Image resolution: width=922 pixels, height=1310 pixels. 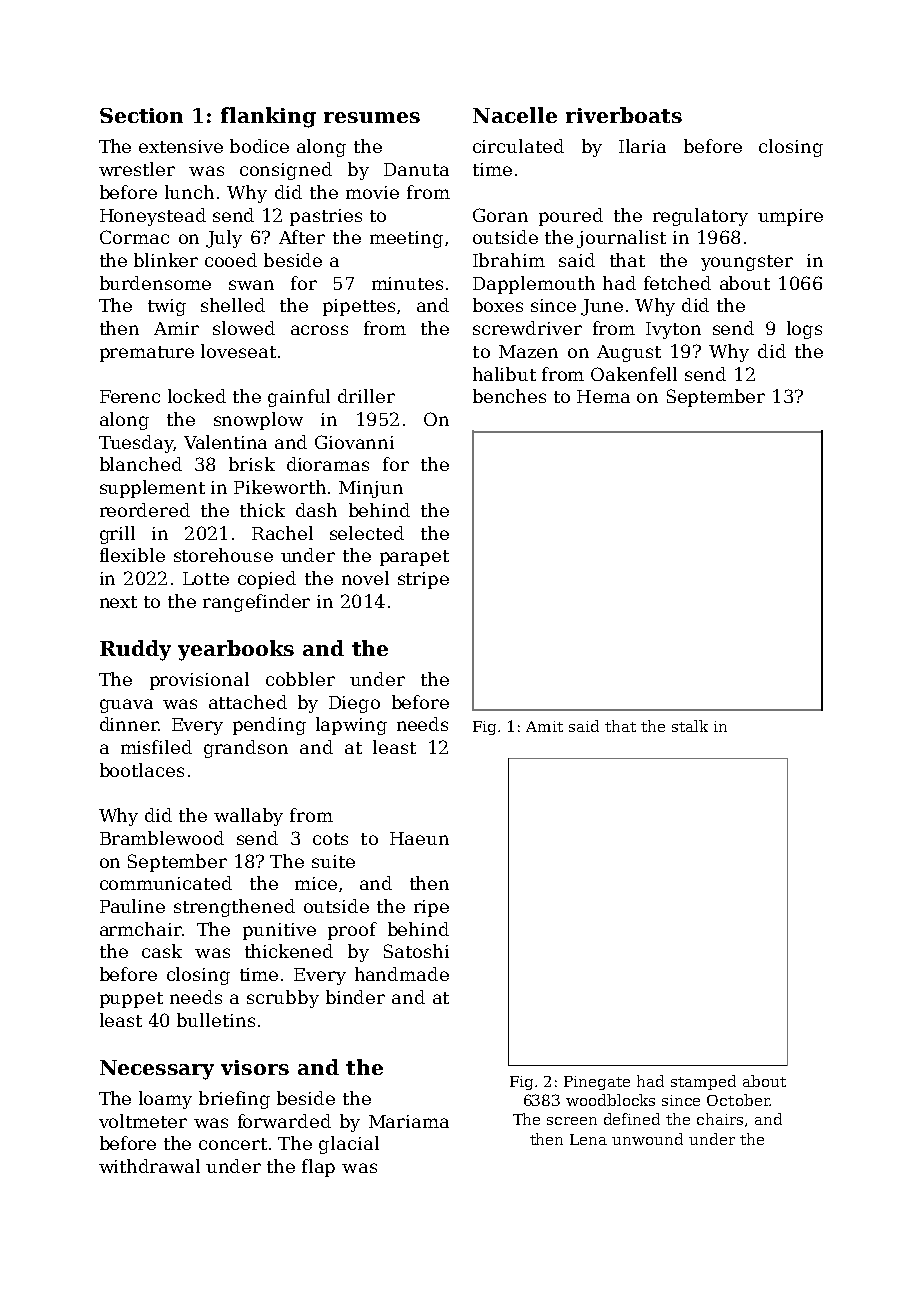 I want to click on Mazen, so click(x=528, y=351).
